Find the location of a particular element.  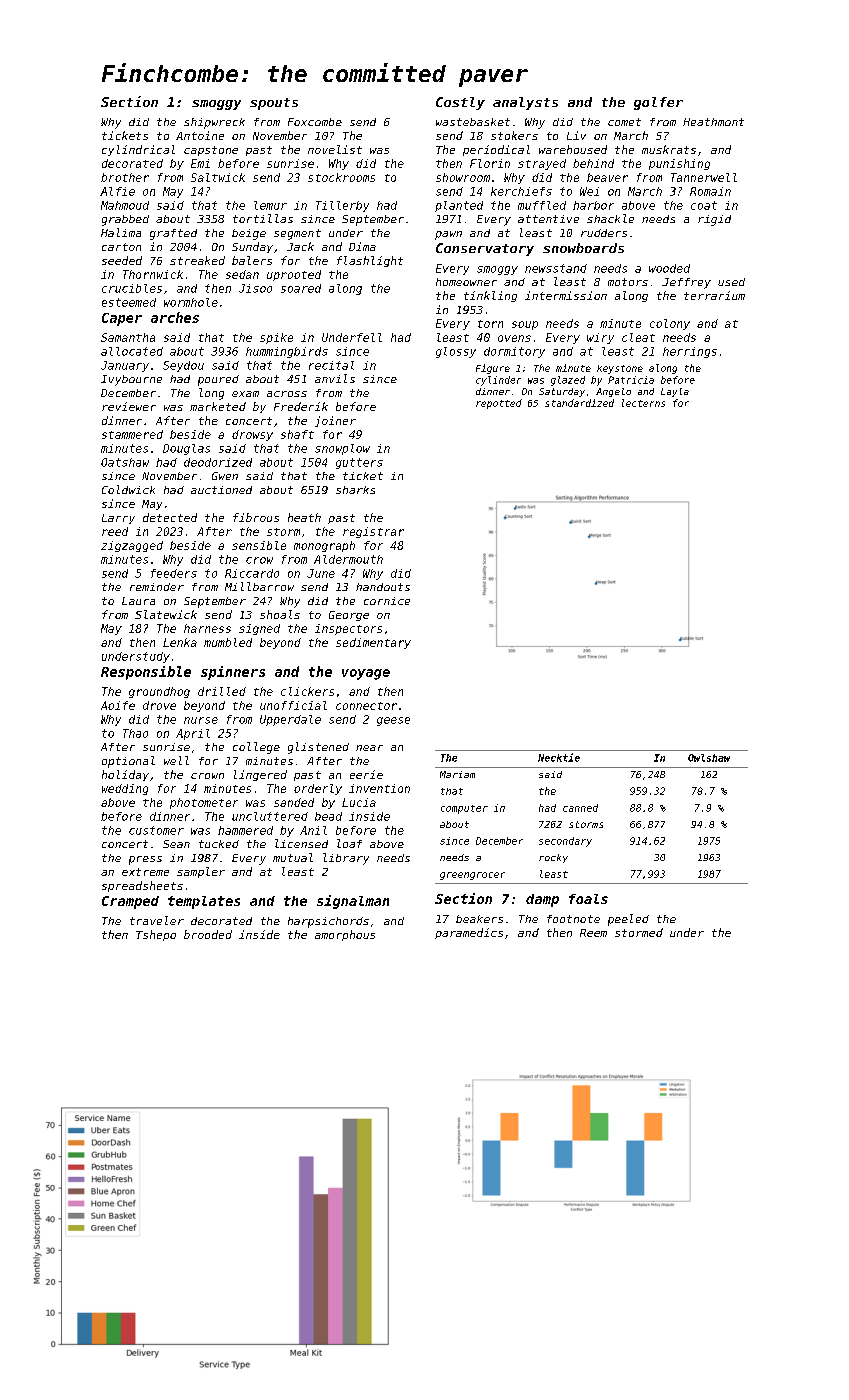

exam is located at coordinates (245, 394).
